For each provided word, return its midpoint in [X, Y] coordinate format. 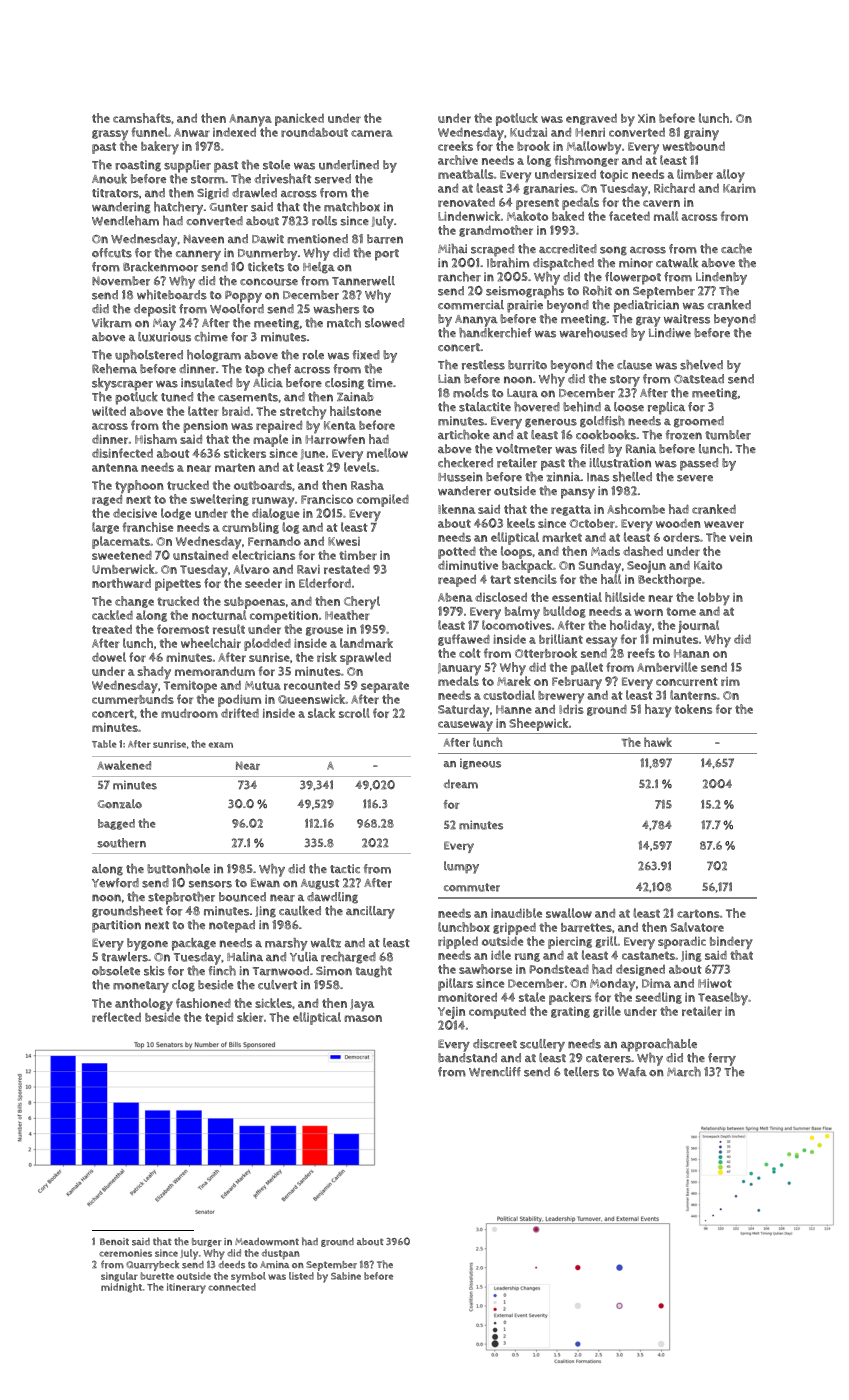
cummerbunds [133, 699]
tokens [693, 709]
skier [250, 1017]
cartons [698, 913]
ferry [722, 1059]
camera [372, 133]
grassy [110, 135]
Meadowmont [267, 1242]
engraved [591, 119]
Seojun [646, 567]
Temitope [190, 687]
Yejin [451, 1013]
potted [457, 552]
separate [385, 687]
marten [235, 467]
